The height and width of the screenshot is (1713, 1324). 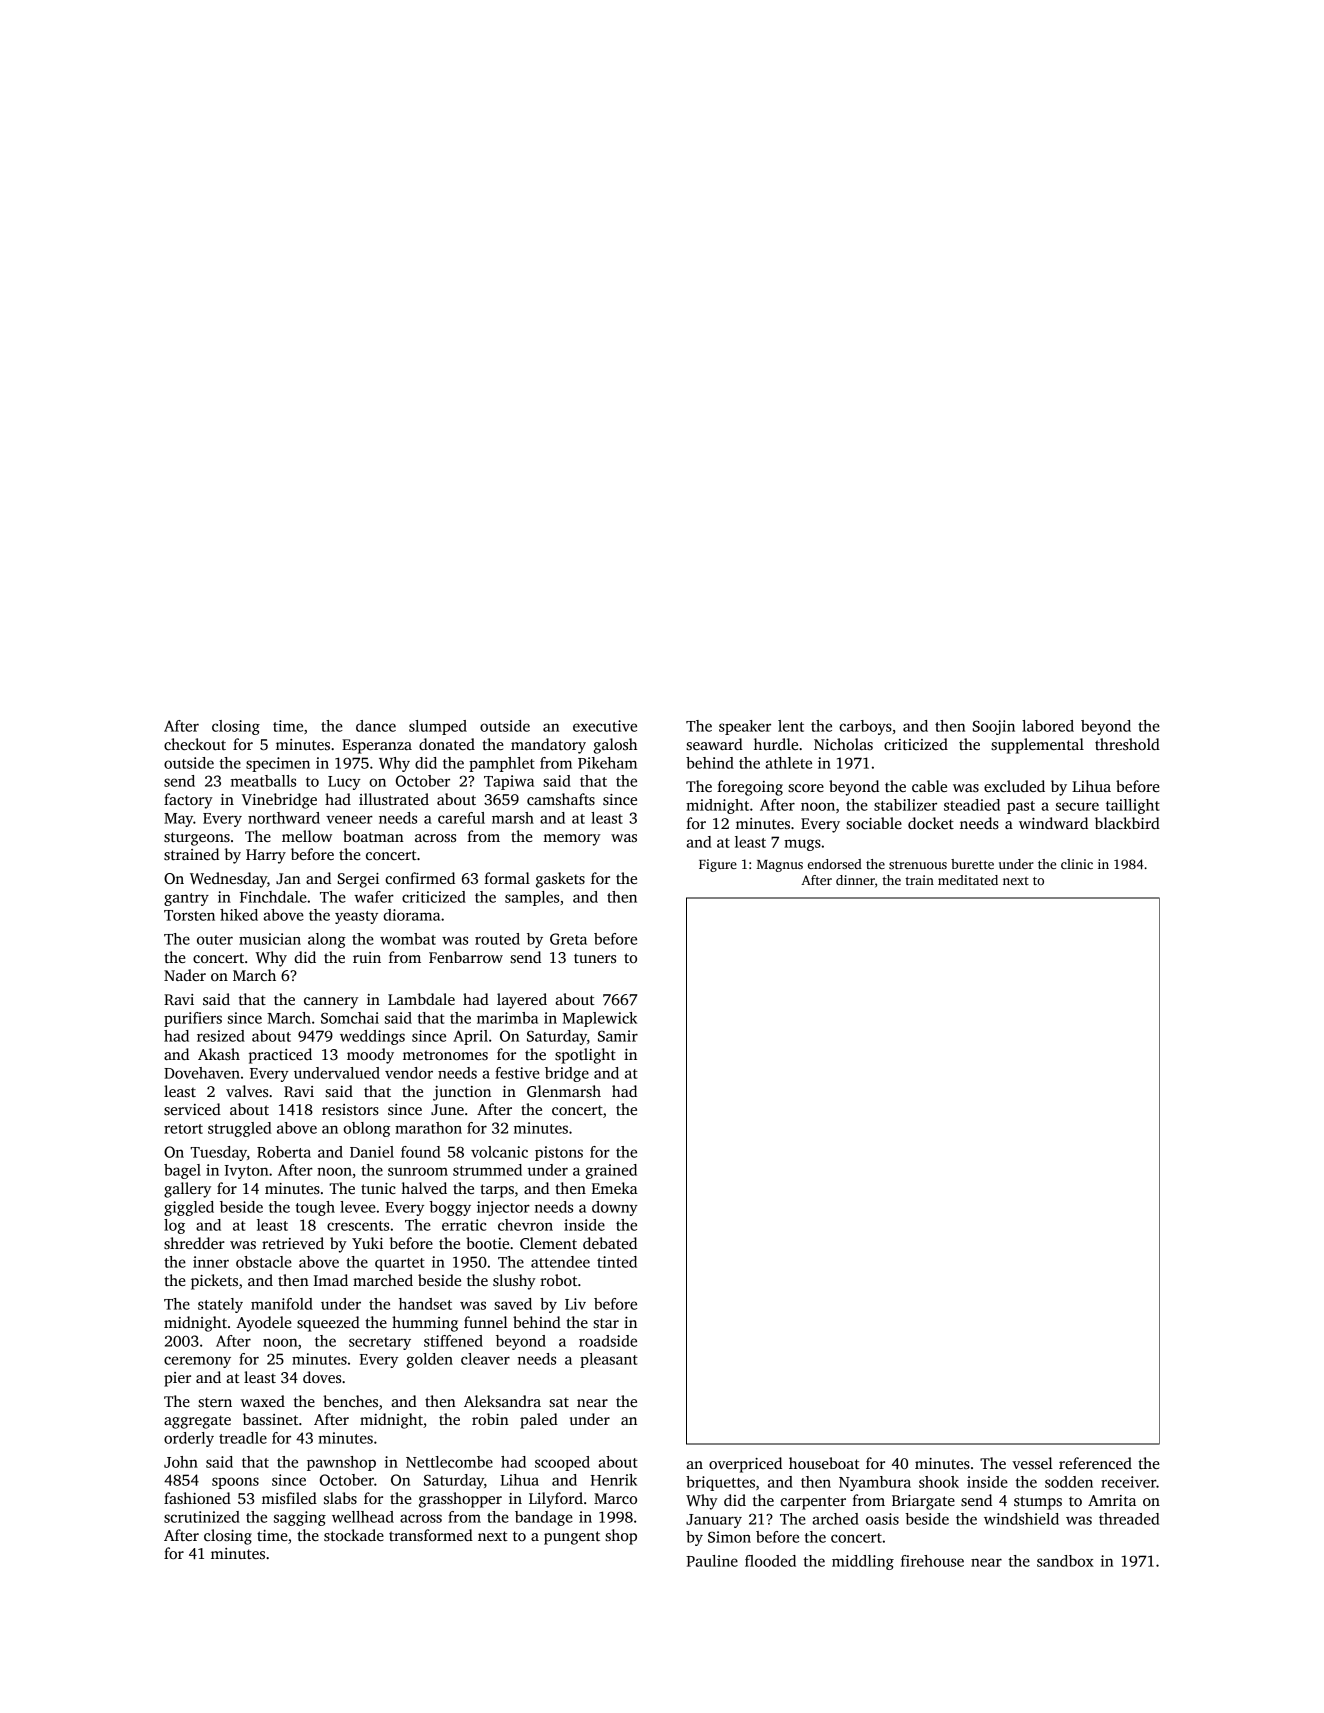 I want to click on quartet, so click(x=400, y=1264).
